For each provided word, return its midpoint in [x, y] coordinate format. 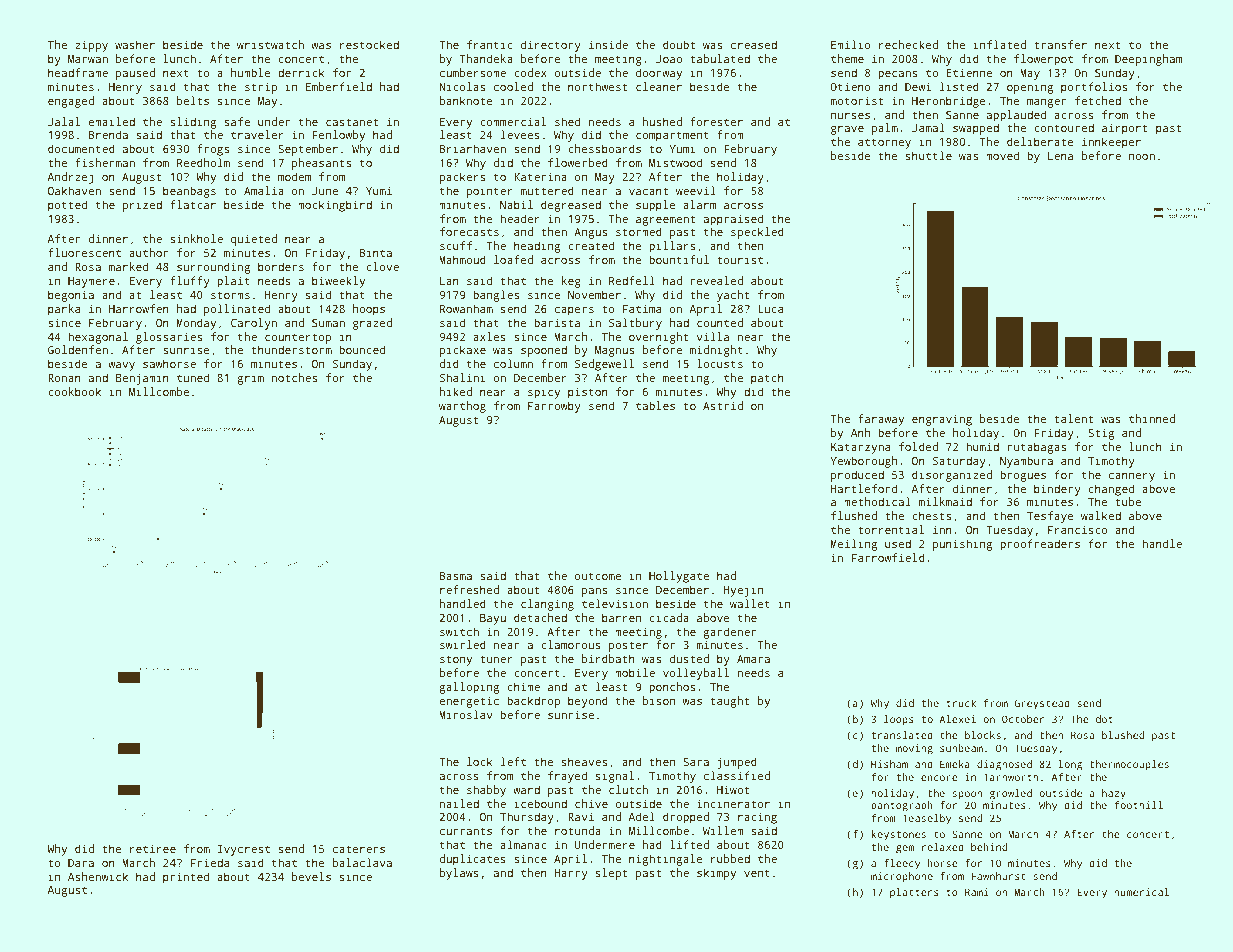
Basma [455, 576]
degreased [571, 206]
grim [250, 379]
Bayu [493, 619]
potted [67, 206]
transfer [1060, 44]
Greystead [1042, 704]
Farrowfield [888, 557]
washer [135, 44]
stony [456, 660]
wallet [750, 603]
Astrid [723, 405]
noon [1142, 157]
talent [1074, 418]
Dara [81, 863]
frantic [490, 44]
